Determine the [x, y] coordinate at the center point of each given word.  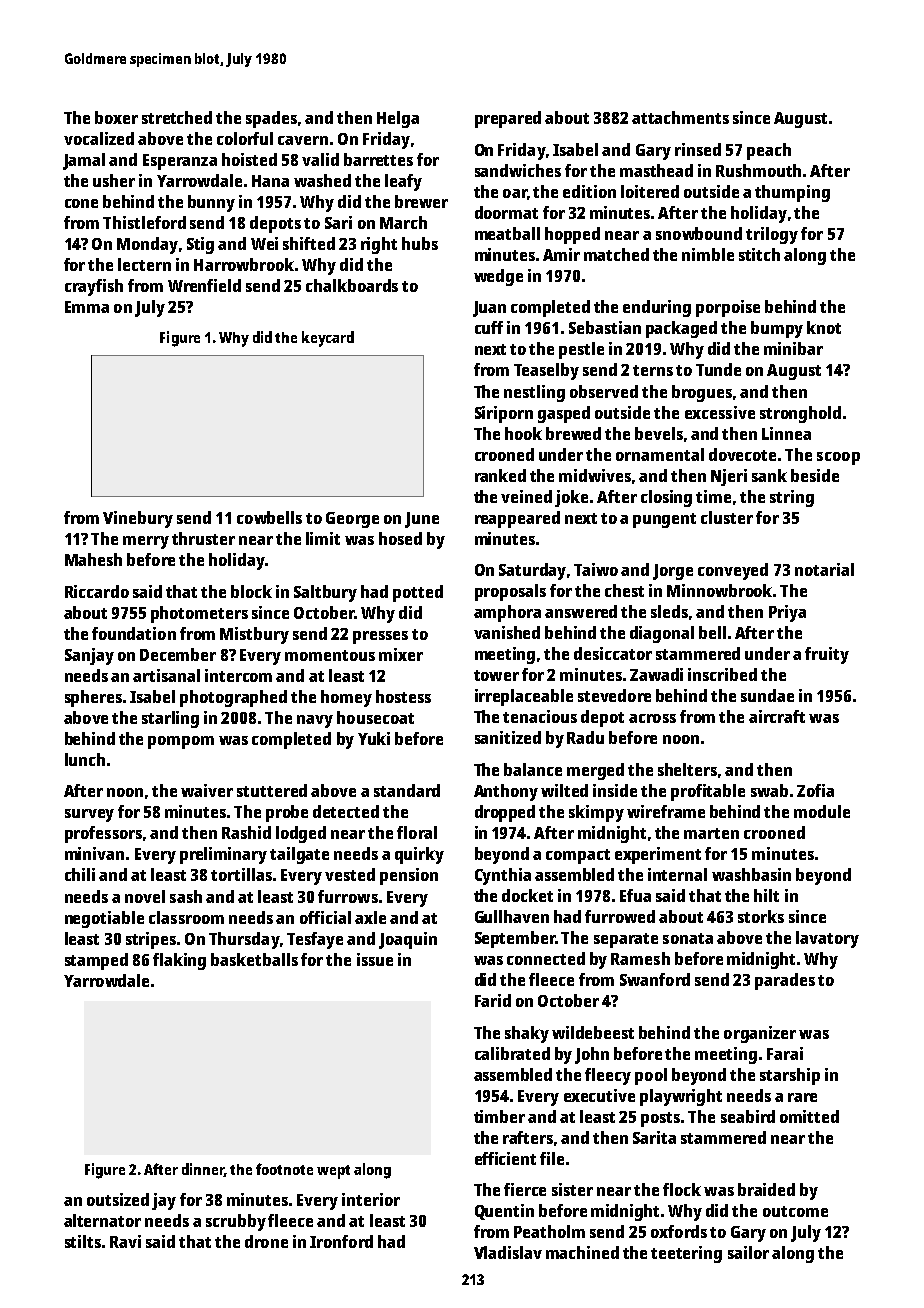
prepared [508, 119]
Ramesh [640, 958]
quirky [419, 855]
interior [371, 1199]
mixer [401, 654]
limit [323, 538]
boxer [116, 117]
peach [769, 151]
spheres [93, 698]
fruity [827, 655]
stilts [83, 1241]
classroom [186, 917]
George [352, 520]
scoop [838, 458]
